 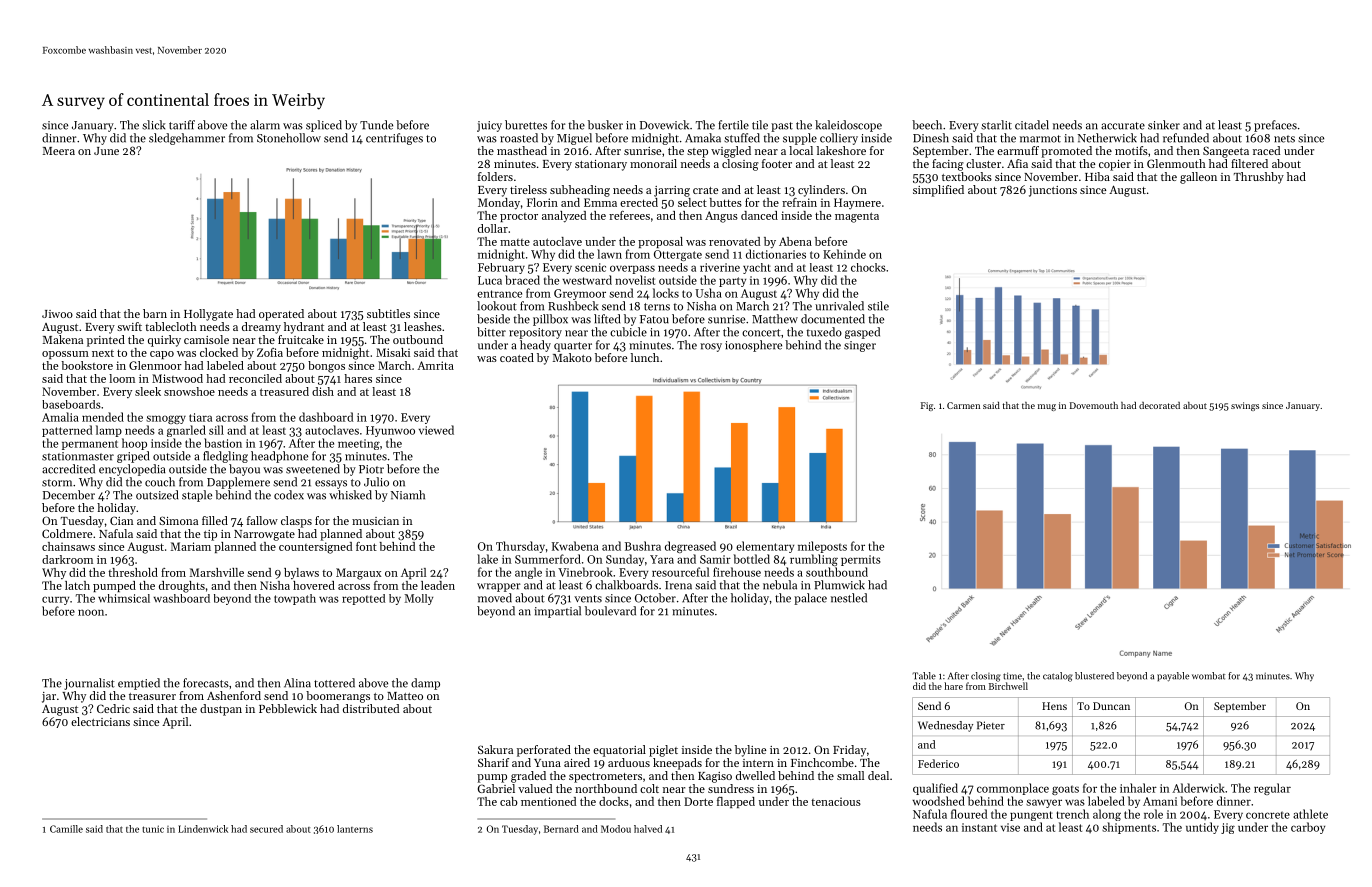 What do you see at coordinates (822, 547) in the document?
I see `mileposts` at bounding box center [822, 547].
